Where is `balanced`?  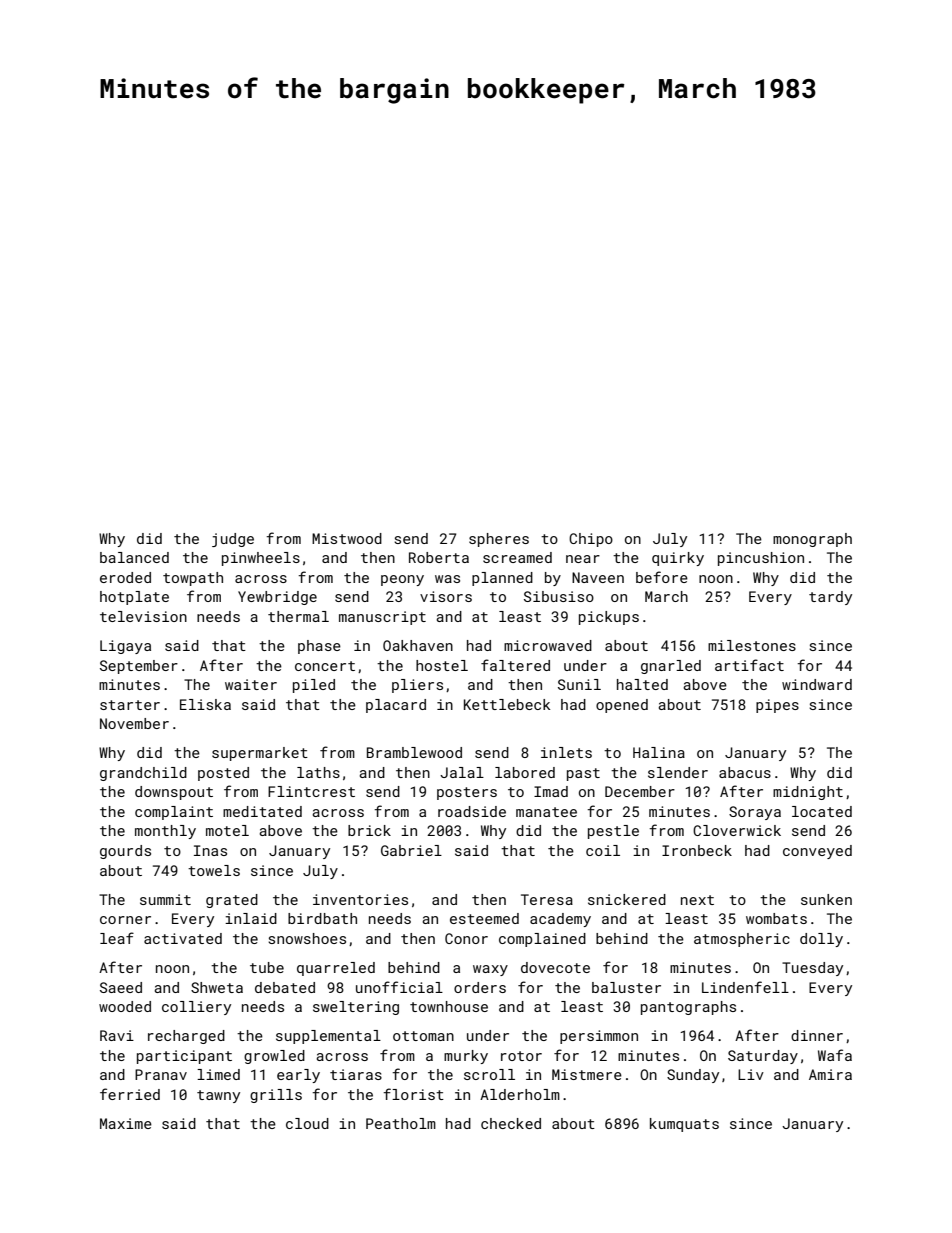 balanced is located at coordinates (134, 557).
